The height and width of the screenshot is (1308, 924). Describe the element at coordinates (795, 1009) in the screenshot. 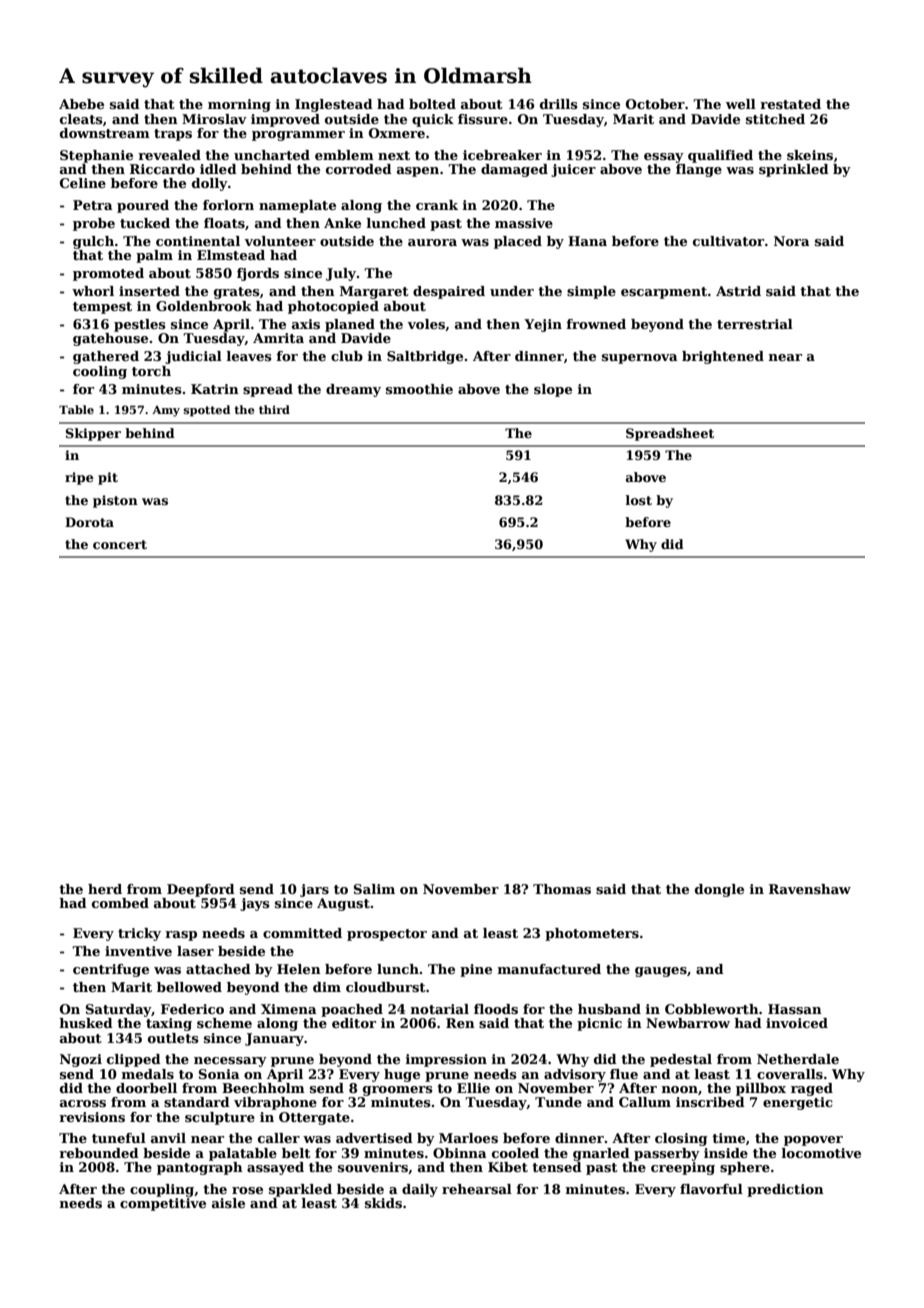

I see `Hassan` at that location.
